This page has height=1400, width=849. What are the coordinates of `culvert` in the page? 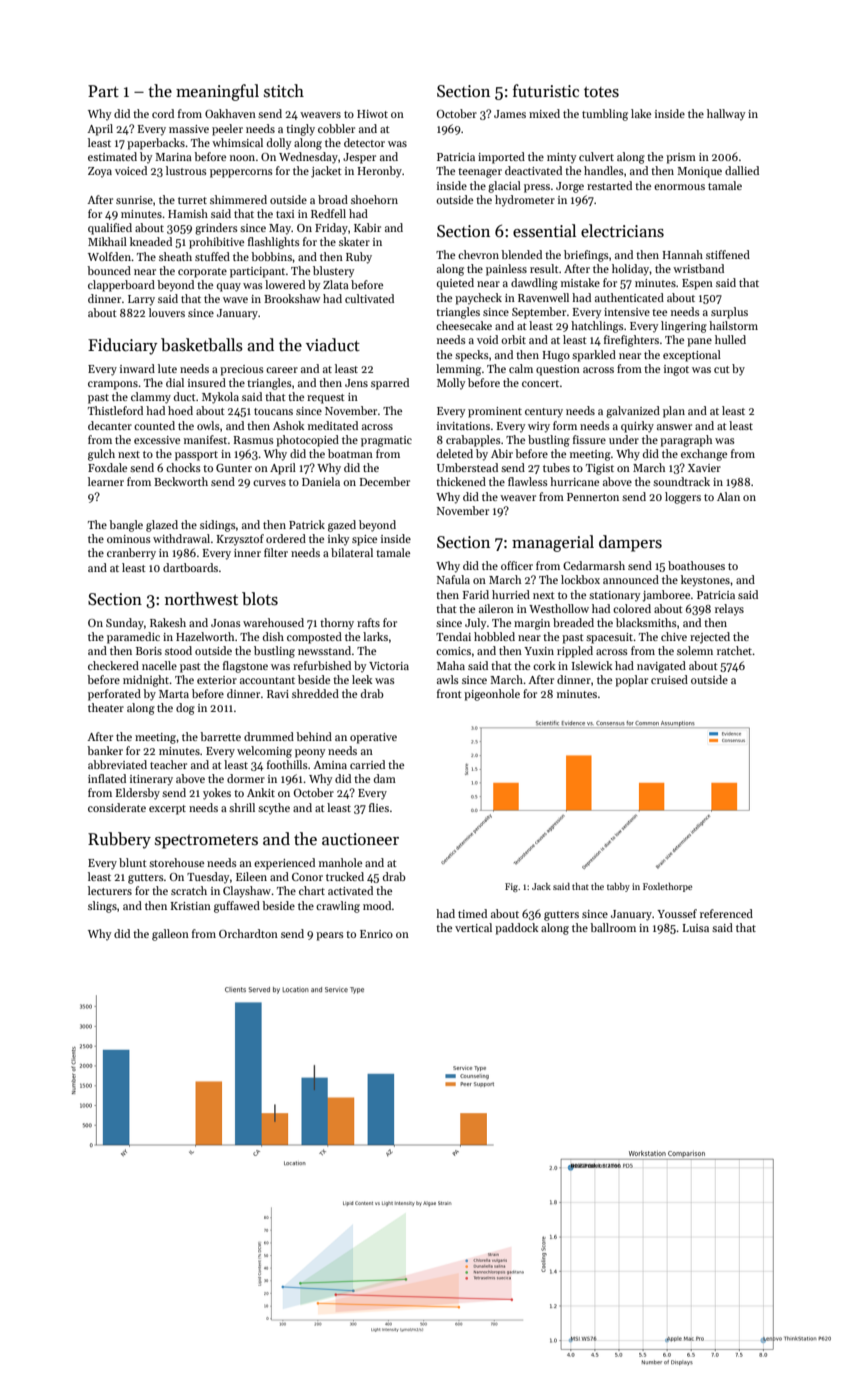 It's located at (596, 156).
